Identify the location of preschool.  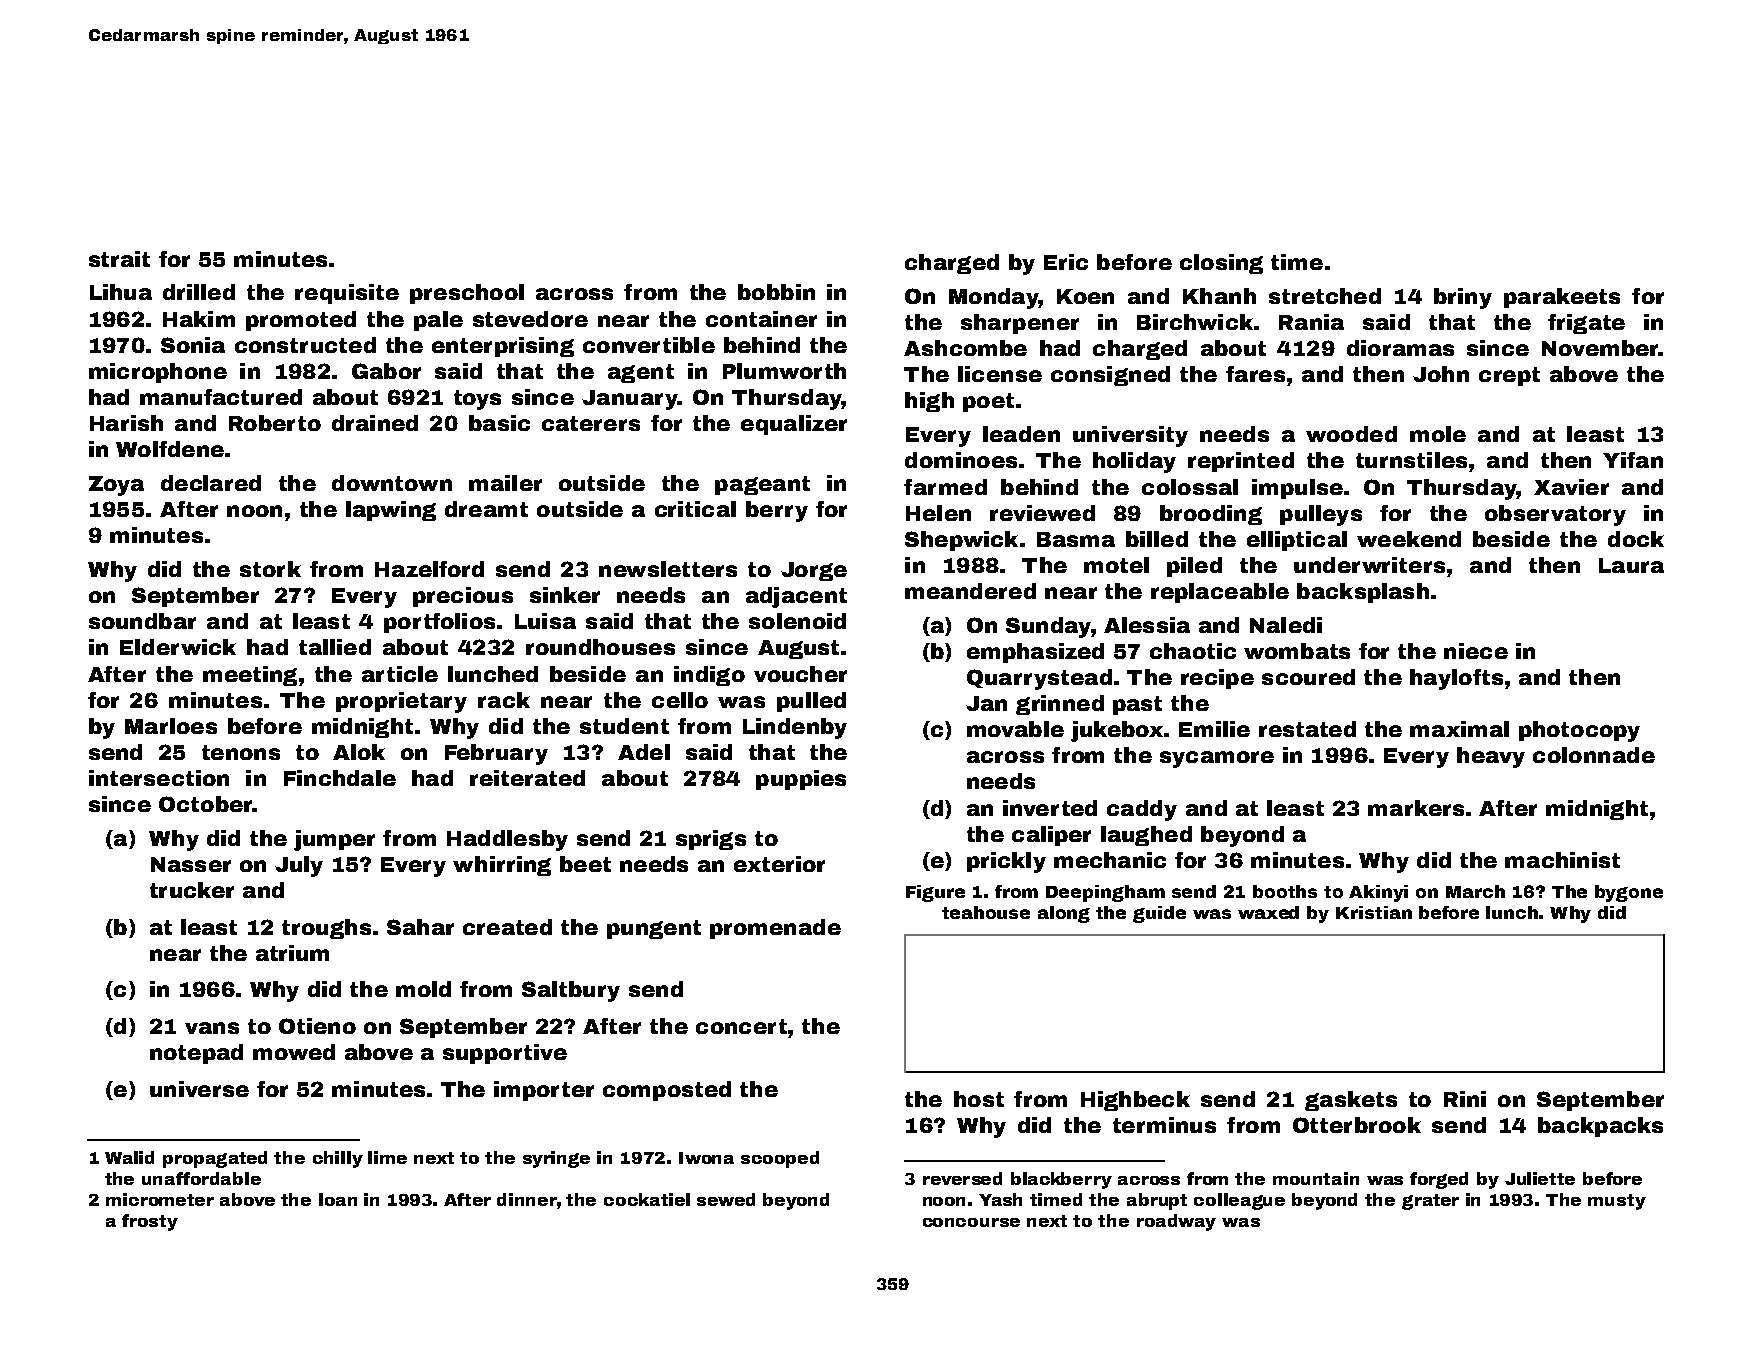
(467, 294).
